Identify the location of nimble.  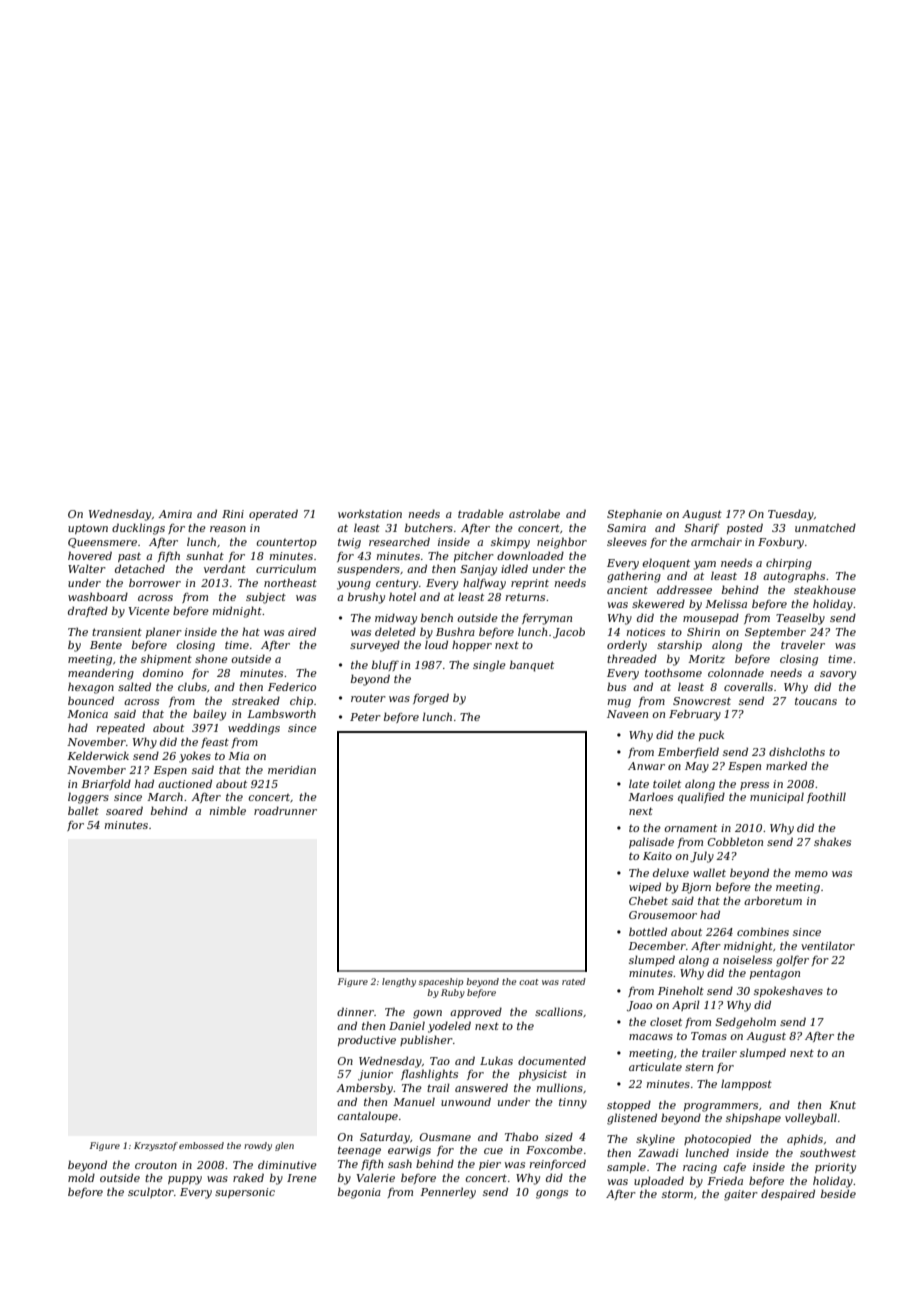
(228, 810).
